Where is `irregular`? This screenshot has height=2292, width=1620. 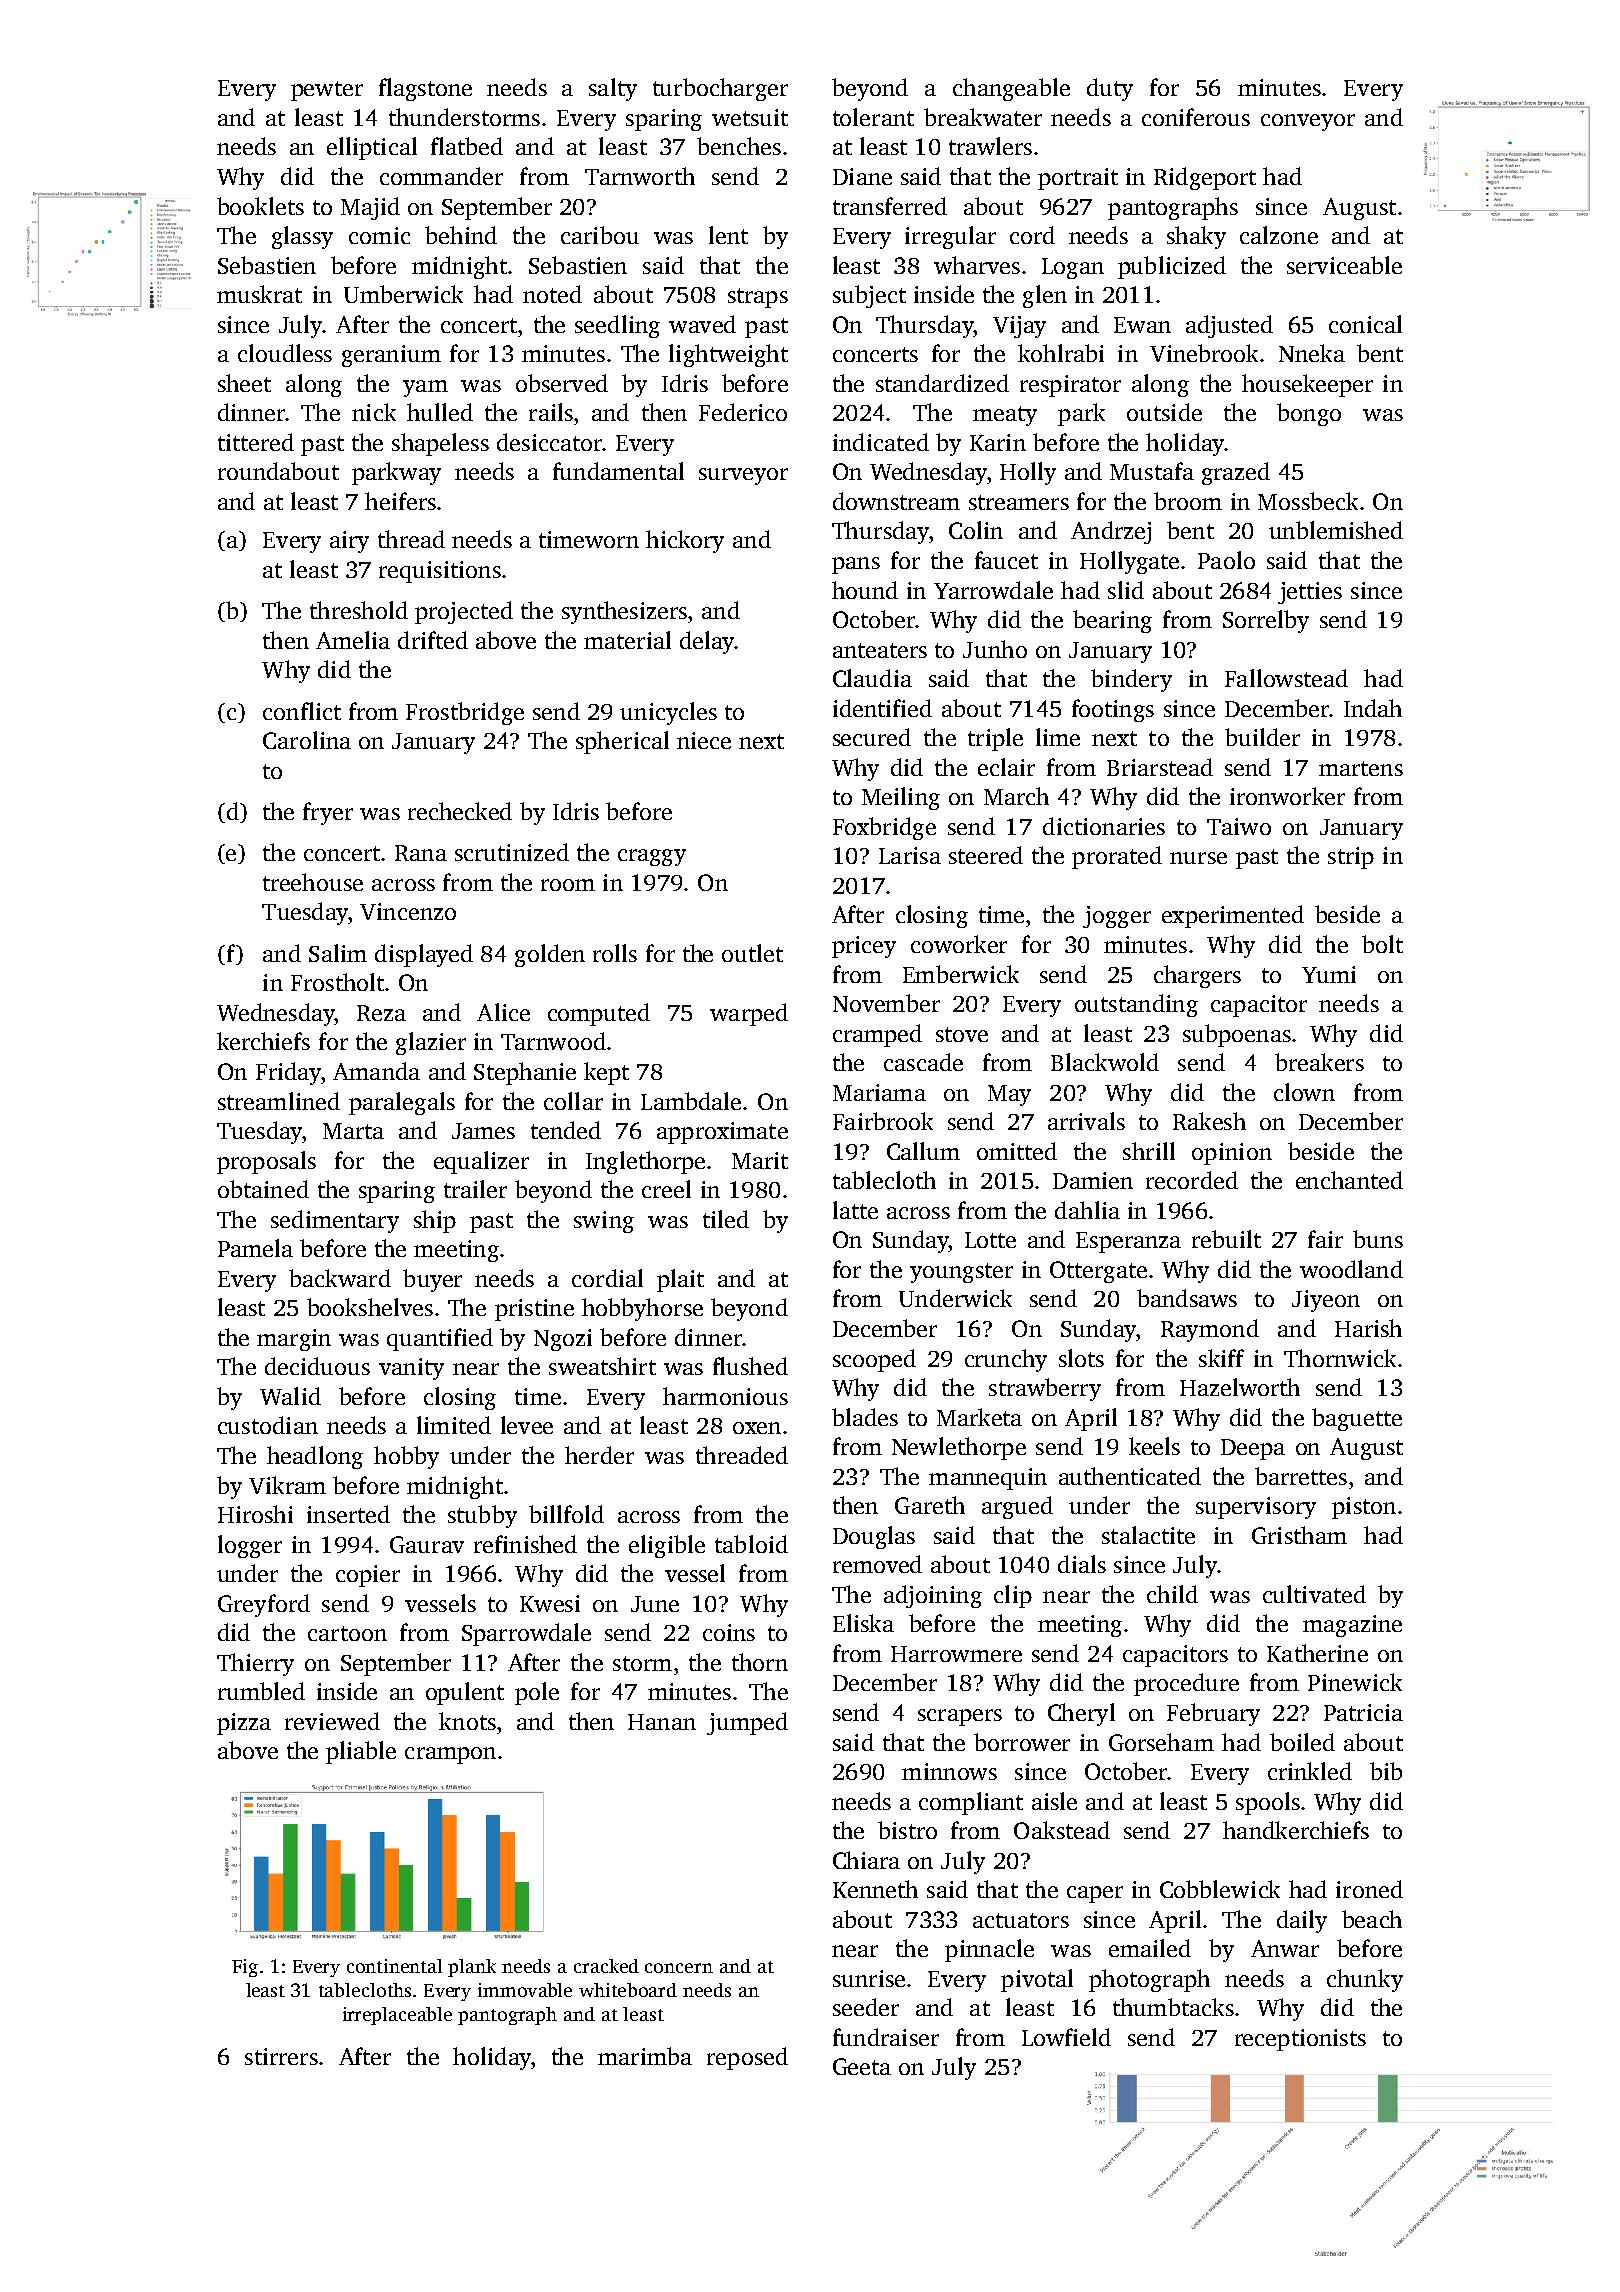 irregular is located at coordinates (950, 237).
